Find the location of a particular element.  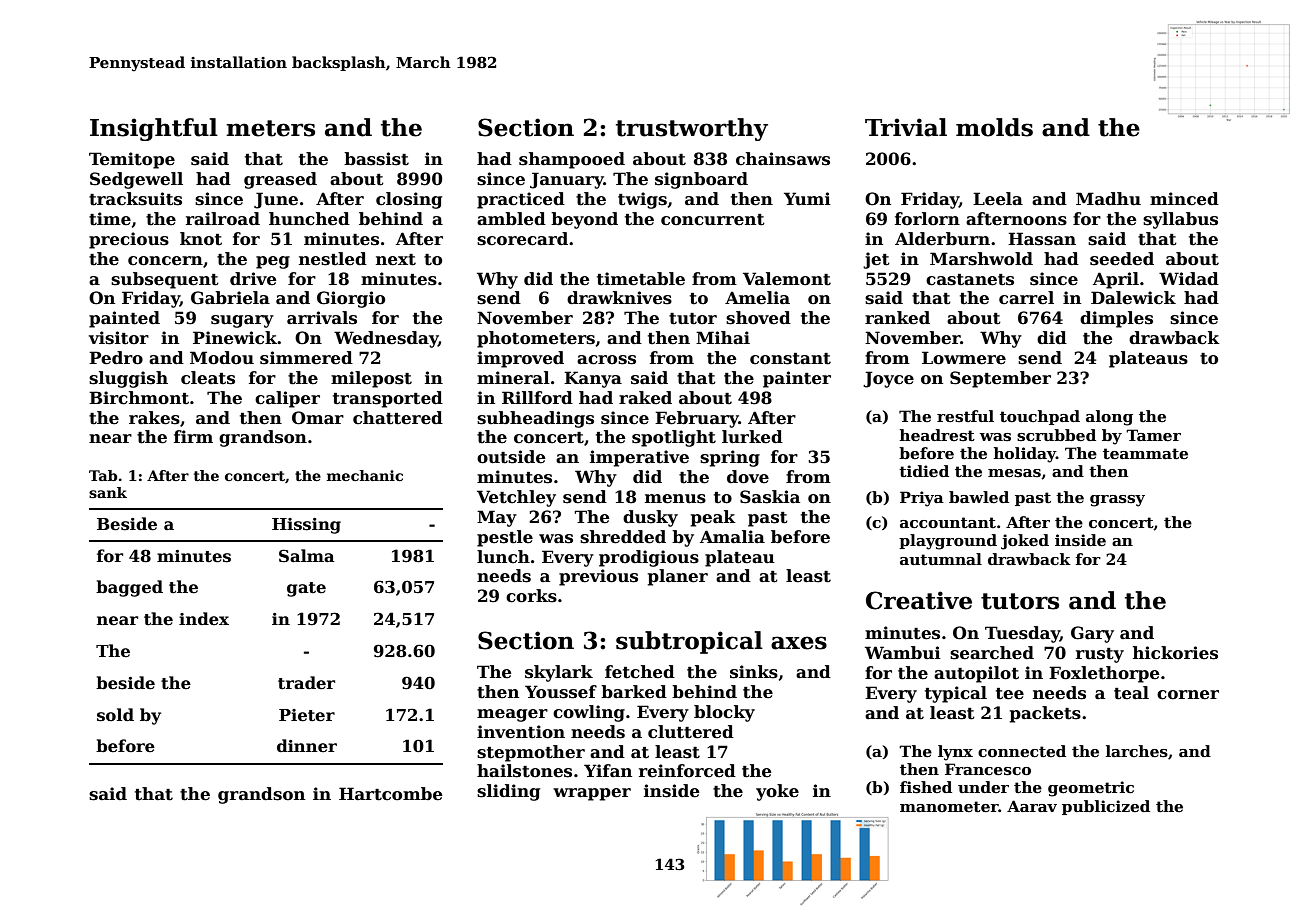

dinner is located at coordinates (307, 745).
